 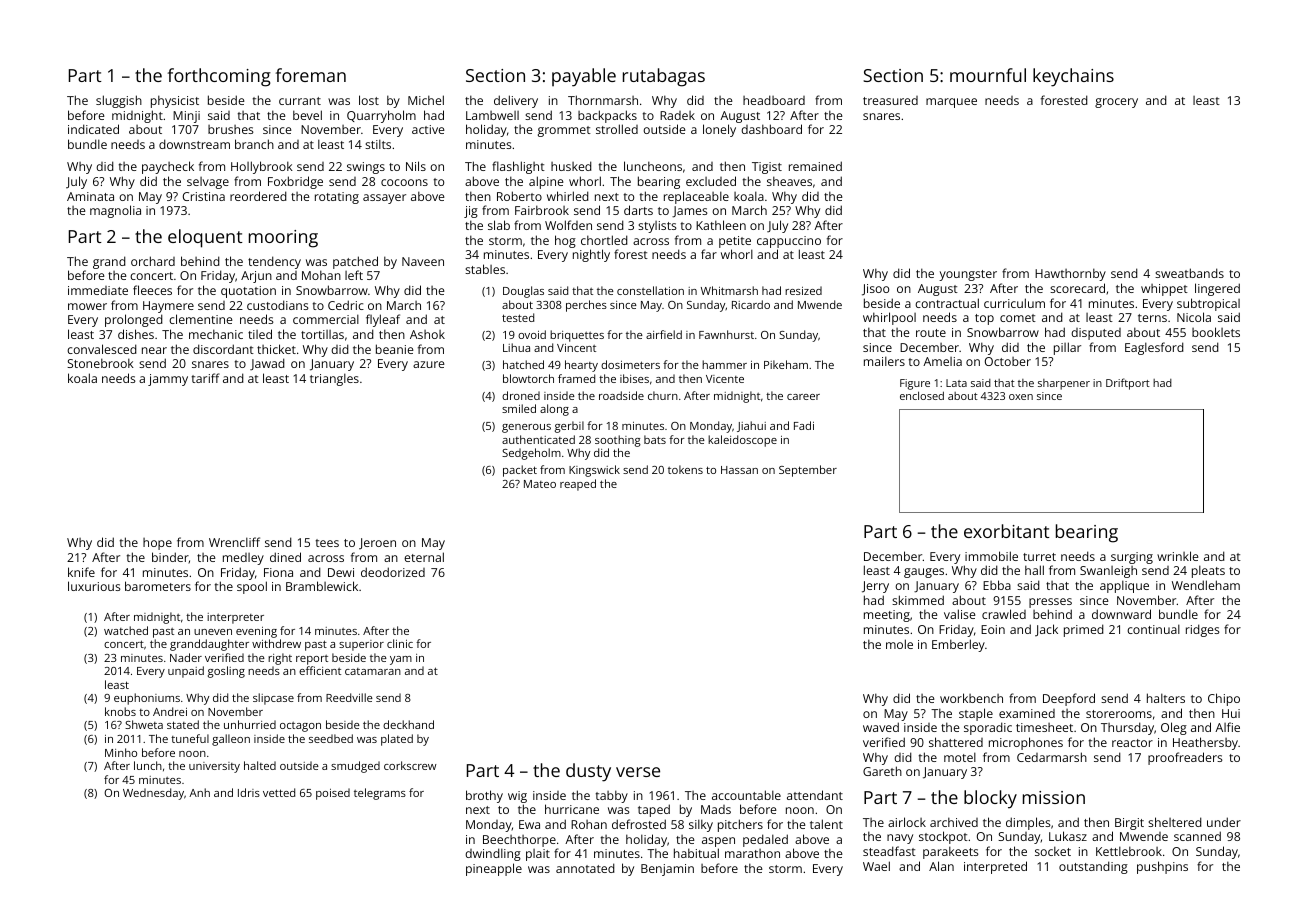 What do you see at coordinates (1069, 699) in the screenshot?
I see `Deepford` at bounding box center [1069, 699].
